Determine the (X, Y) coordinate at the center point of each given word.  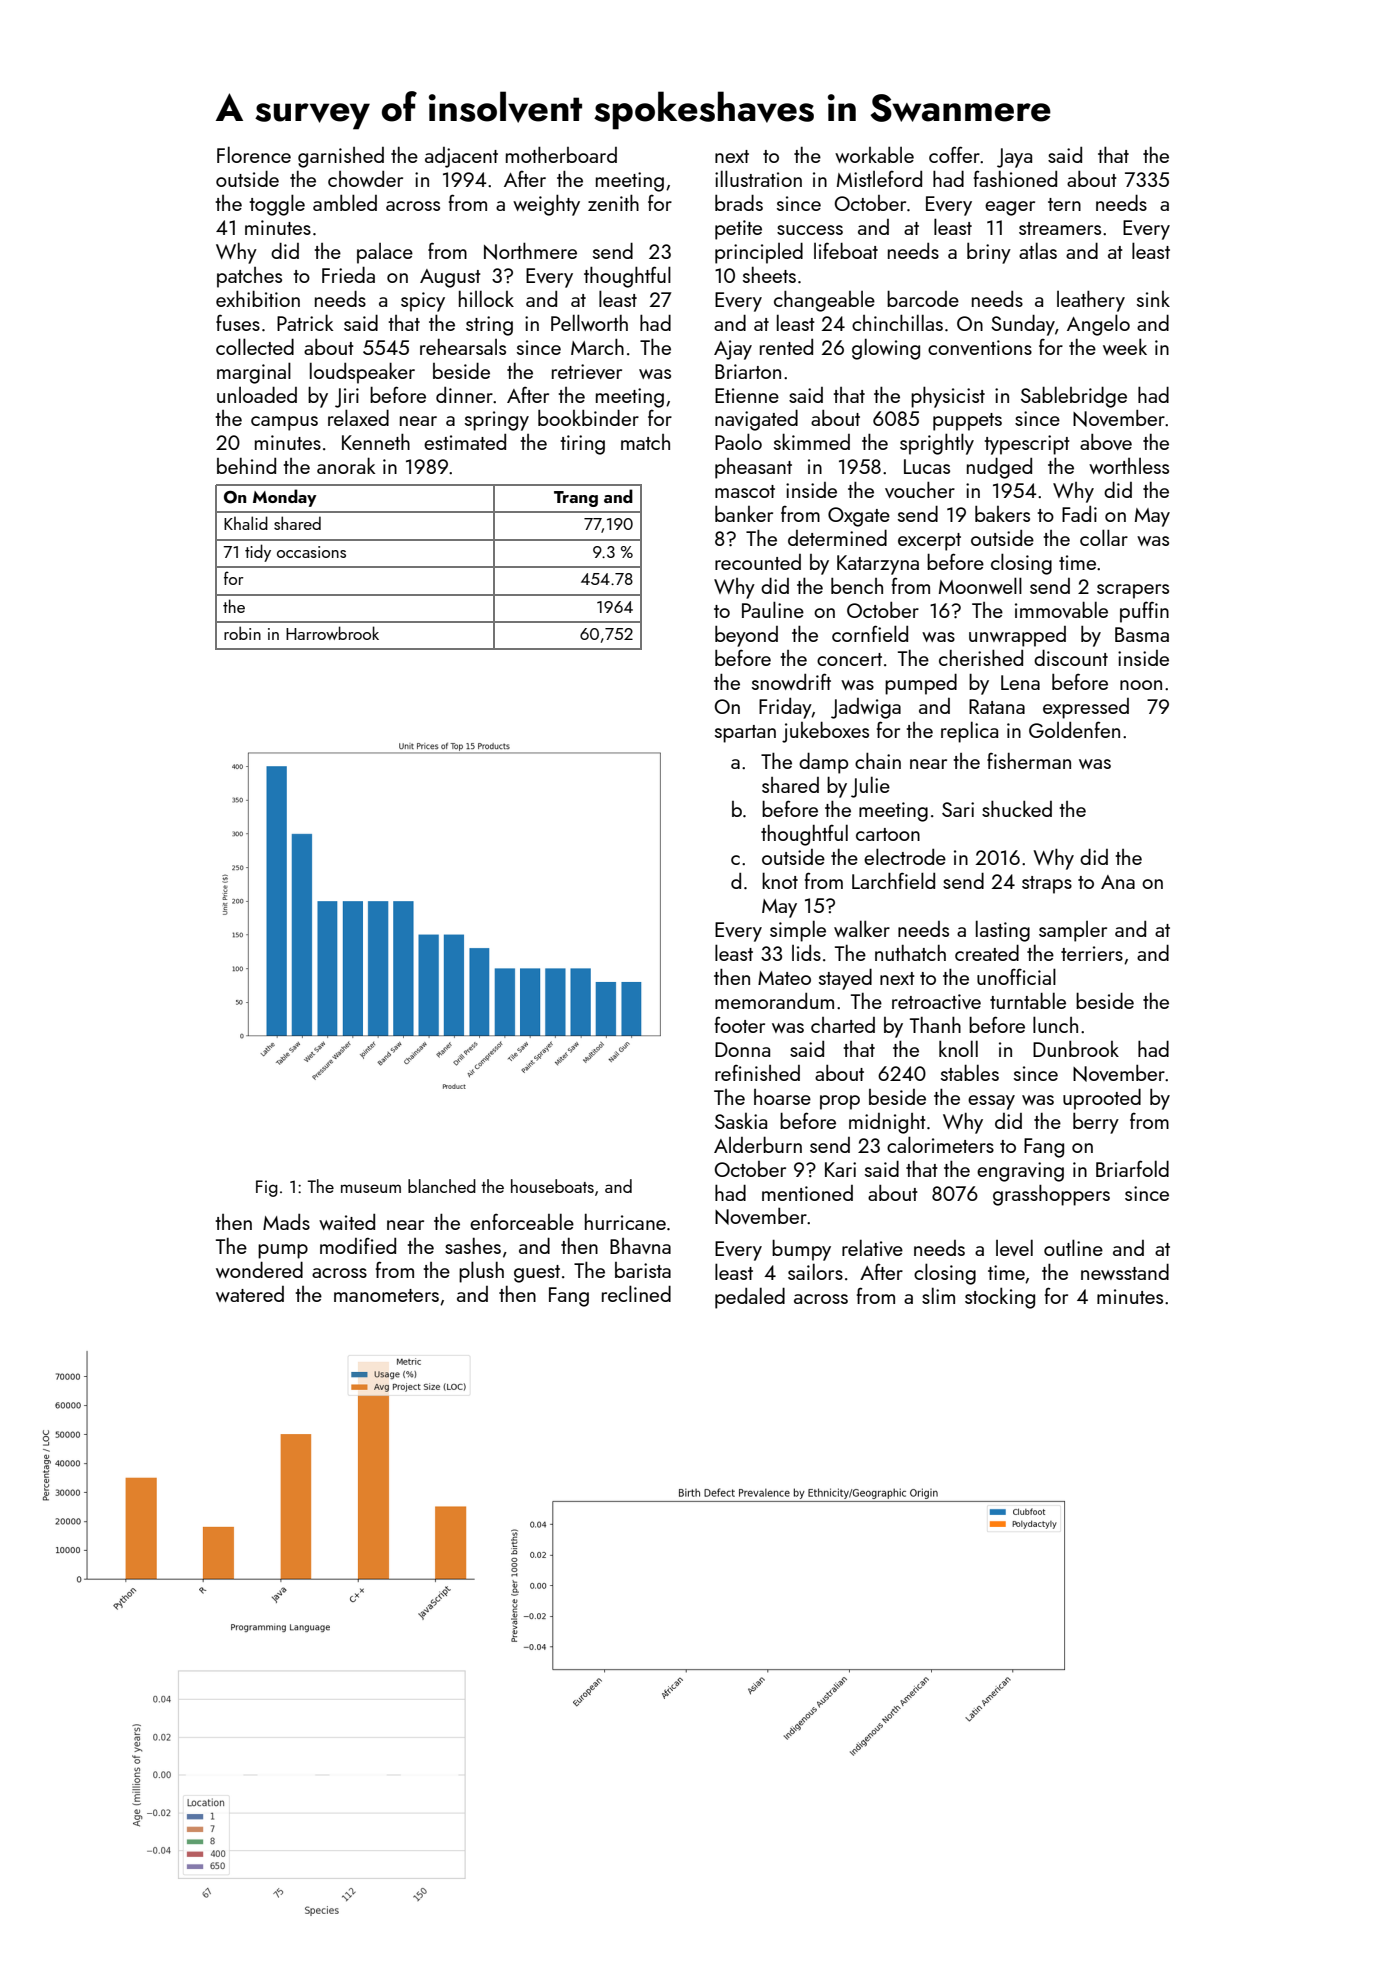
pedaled (750, 1298)
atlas (1038, 250)
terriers (1092, 953)
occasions (311, 552)
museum (371, 1188)
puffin (1144, 612)
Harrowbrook (332, 633)
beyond (746, 636)
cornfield (870, 633)
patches (249, 277)
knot (780, 880)
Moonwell (980, 585)
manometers (386, 1295)
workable (874, 155)
